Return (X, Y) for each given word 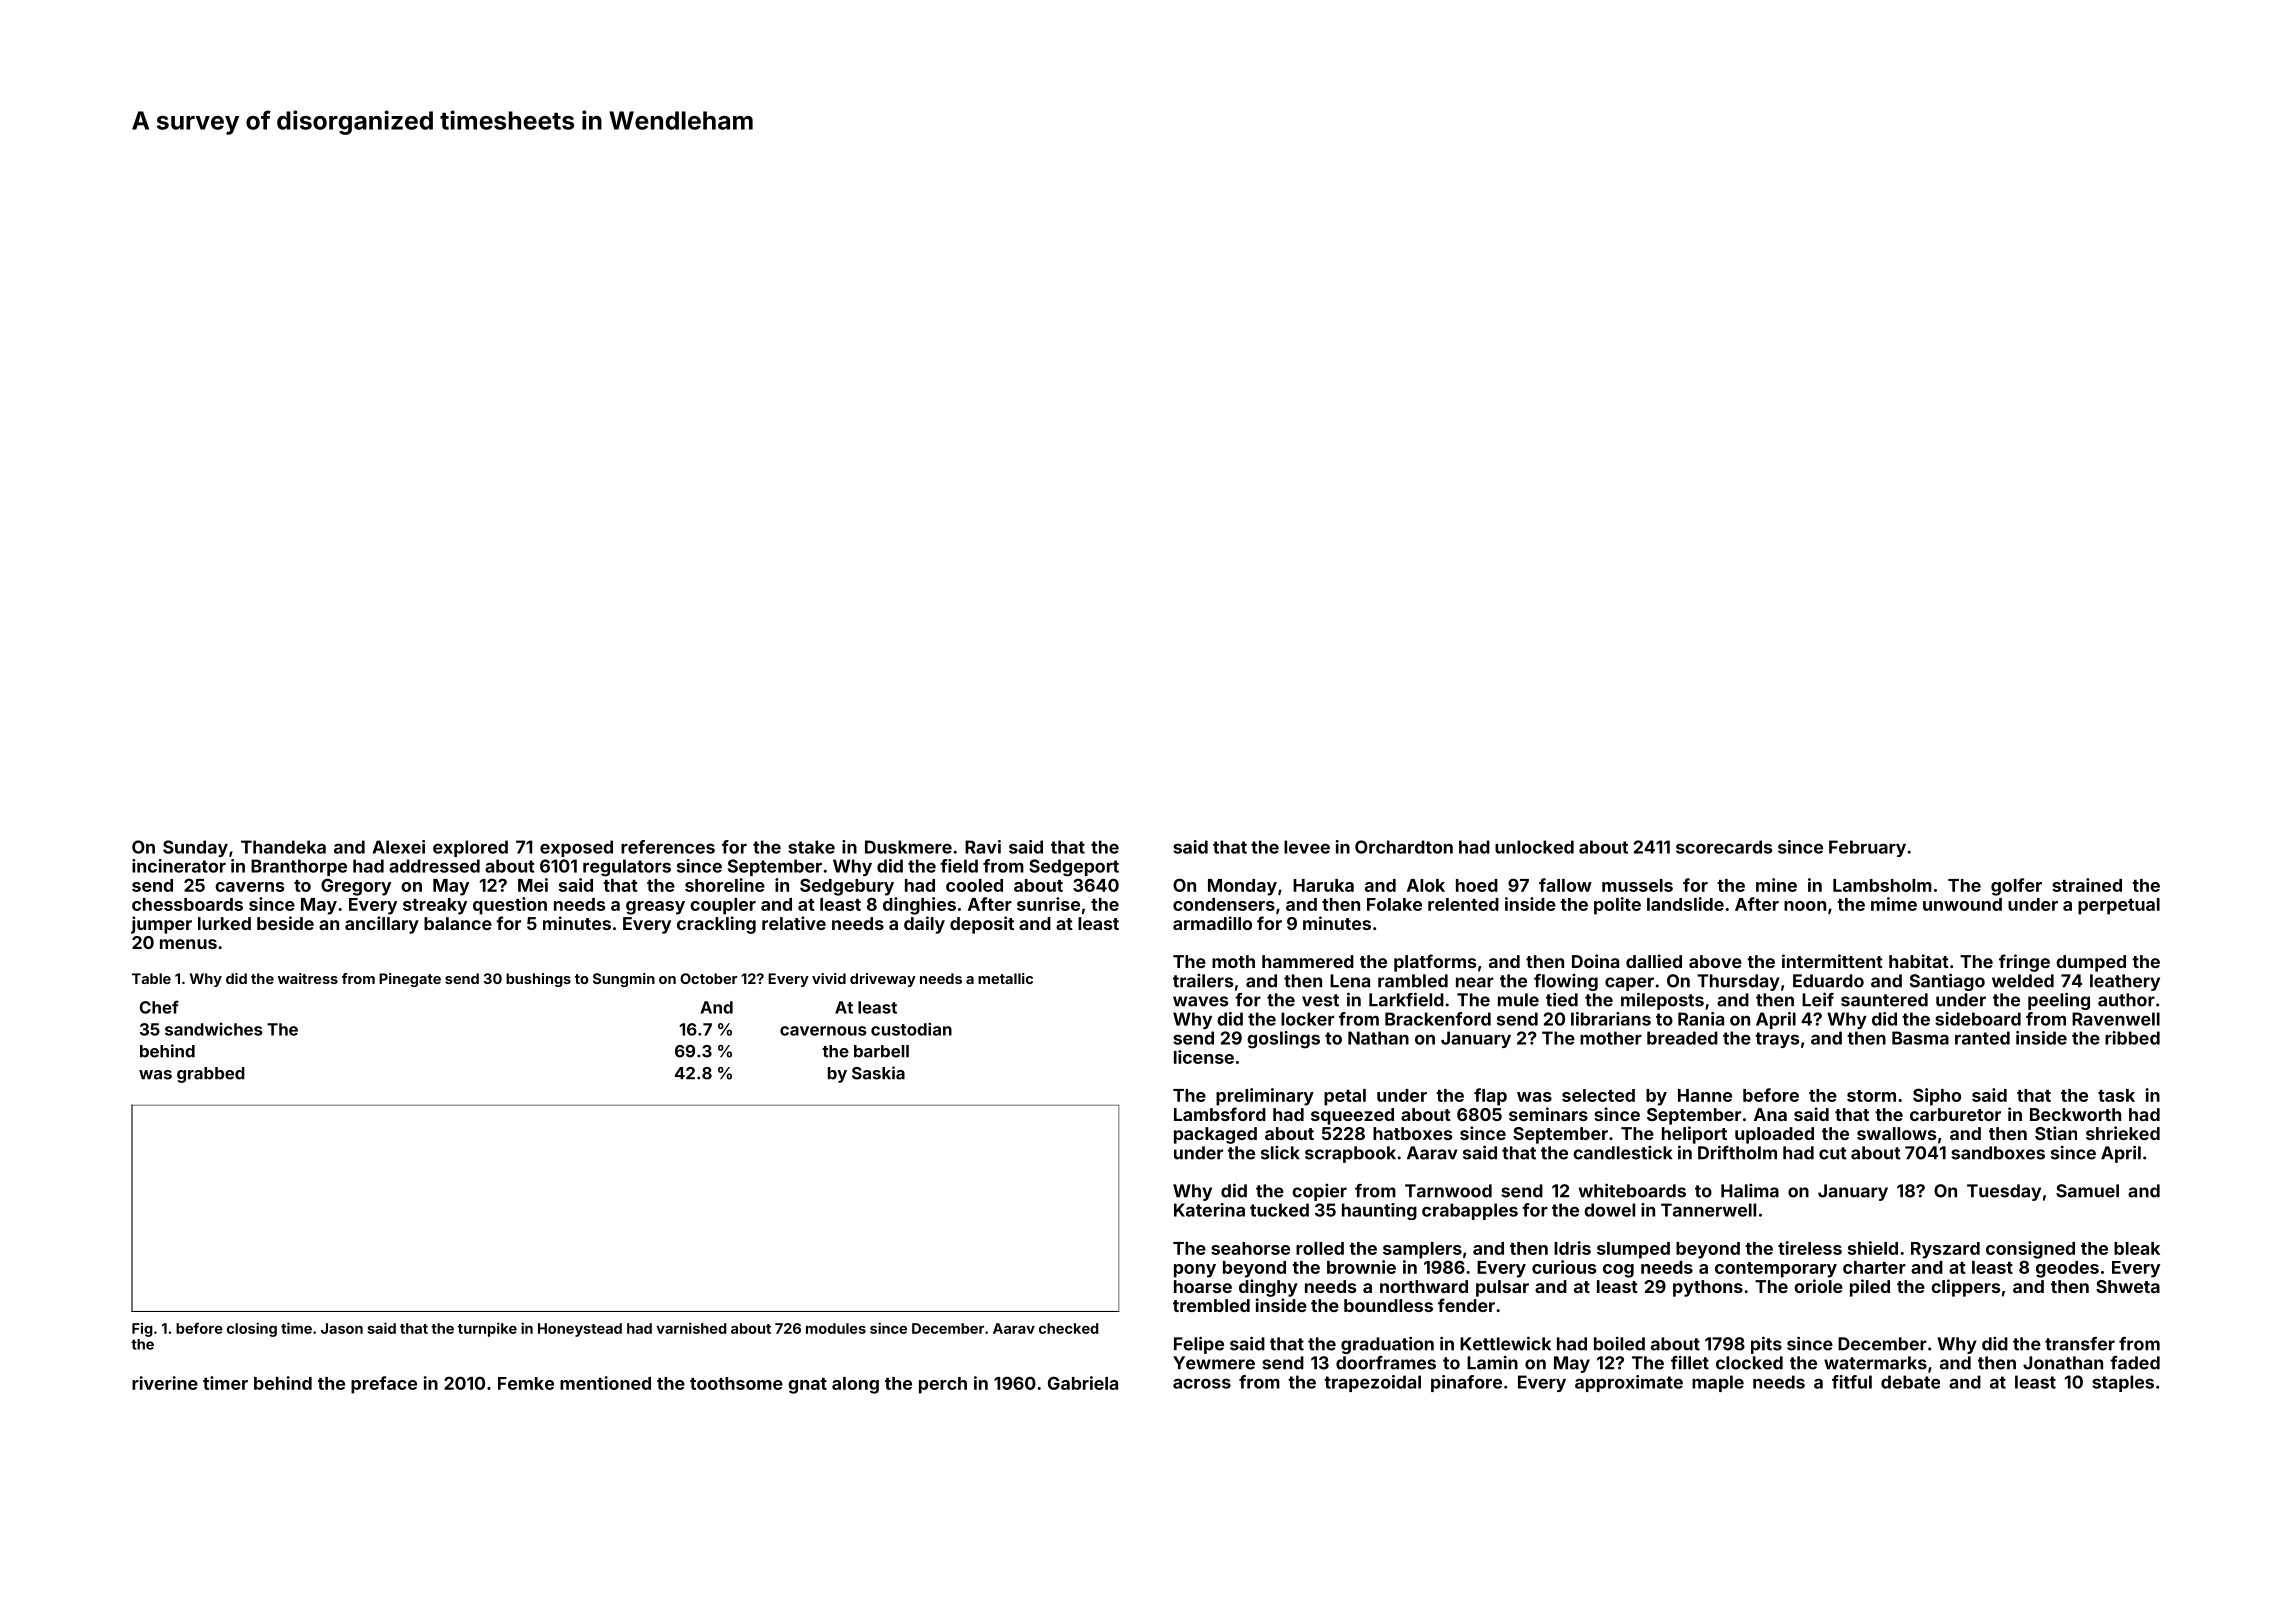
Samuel (2087, 1191)
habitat (1919, 961)
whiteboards (1632, 1190)
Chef (159, 1007)
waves (1200, 1001)
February (1867, 848)
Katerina (1209, 1210)
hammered (1308, 961)
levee (1307, 847)
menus (188, 944)
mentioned (605, 1383)
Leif (1818, 999)
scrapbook (1350, 1154)
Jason (342, 1328)
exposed (576, 848)
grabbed (211, 1075)
